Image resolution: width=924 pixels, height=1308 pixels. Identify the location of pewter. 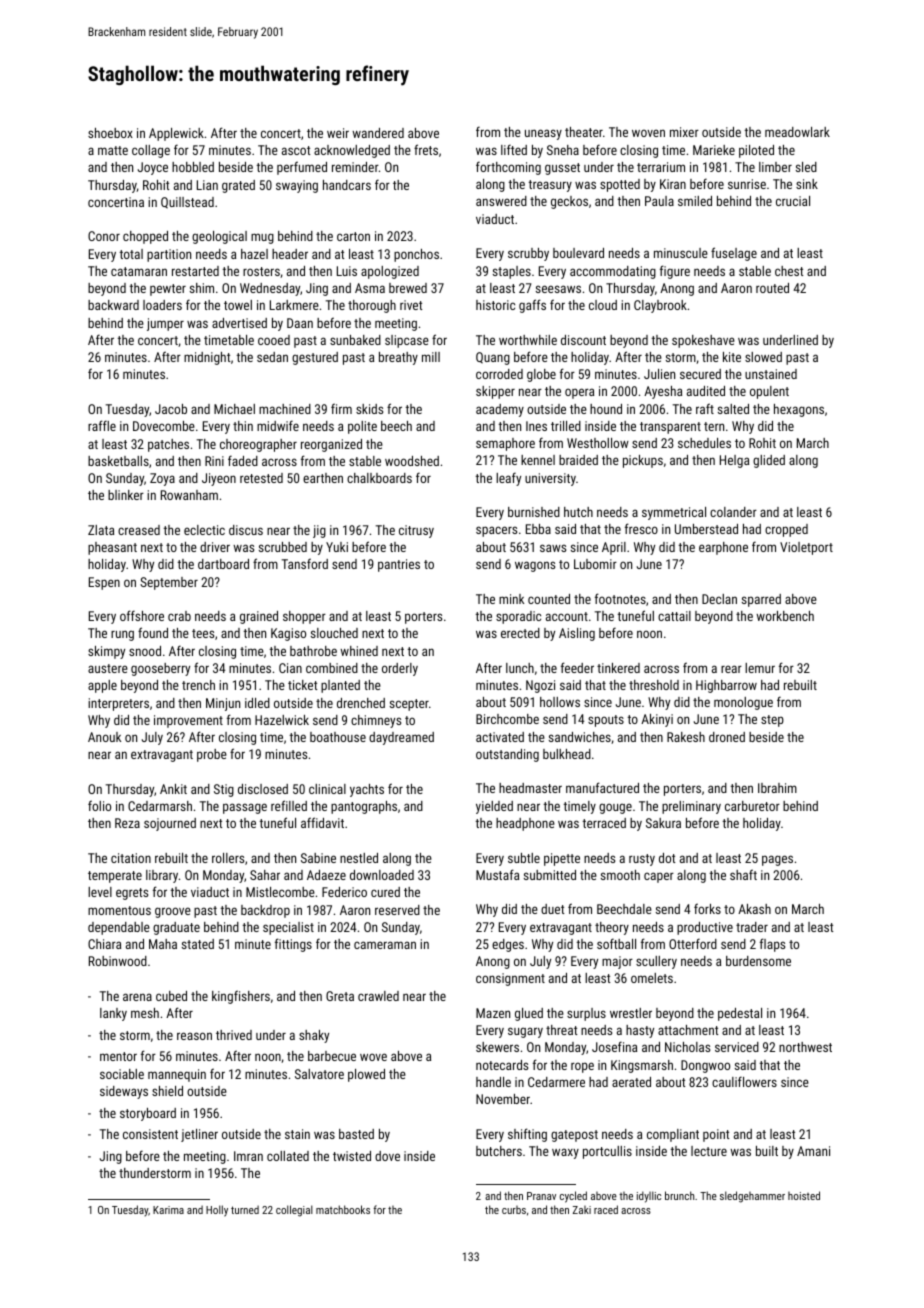
(168, 290).
